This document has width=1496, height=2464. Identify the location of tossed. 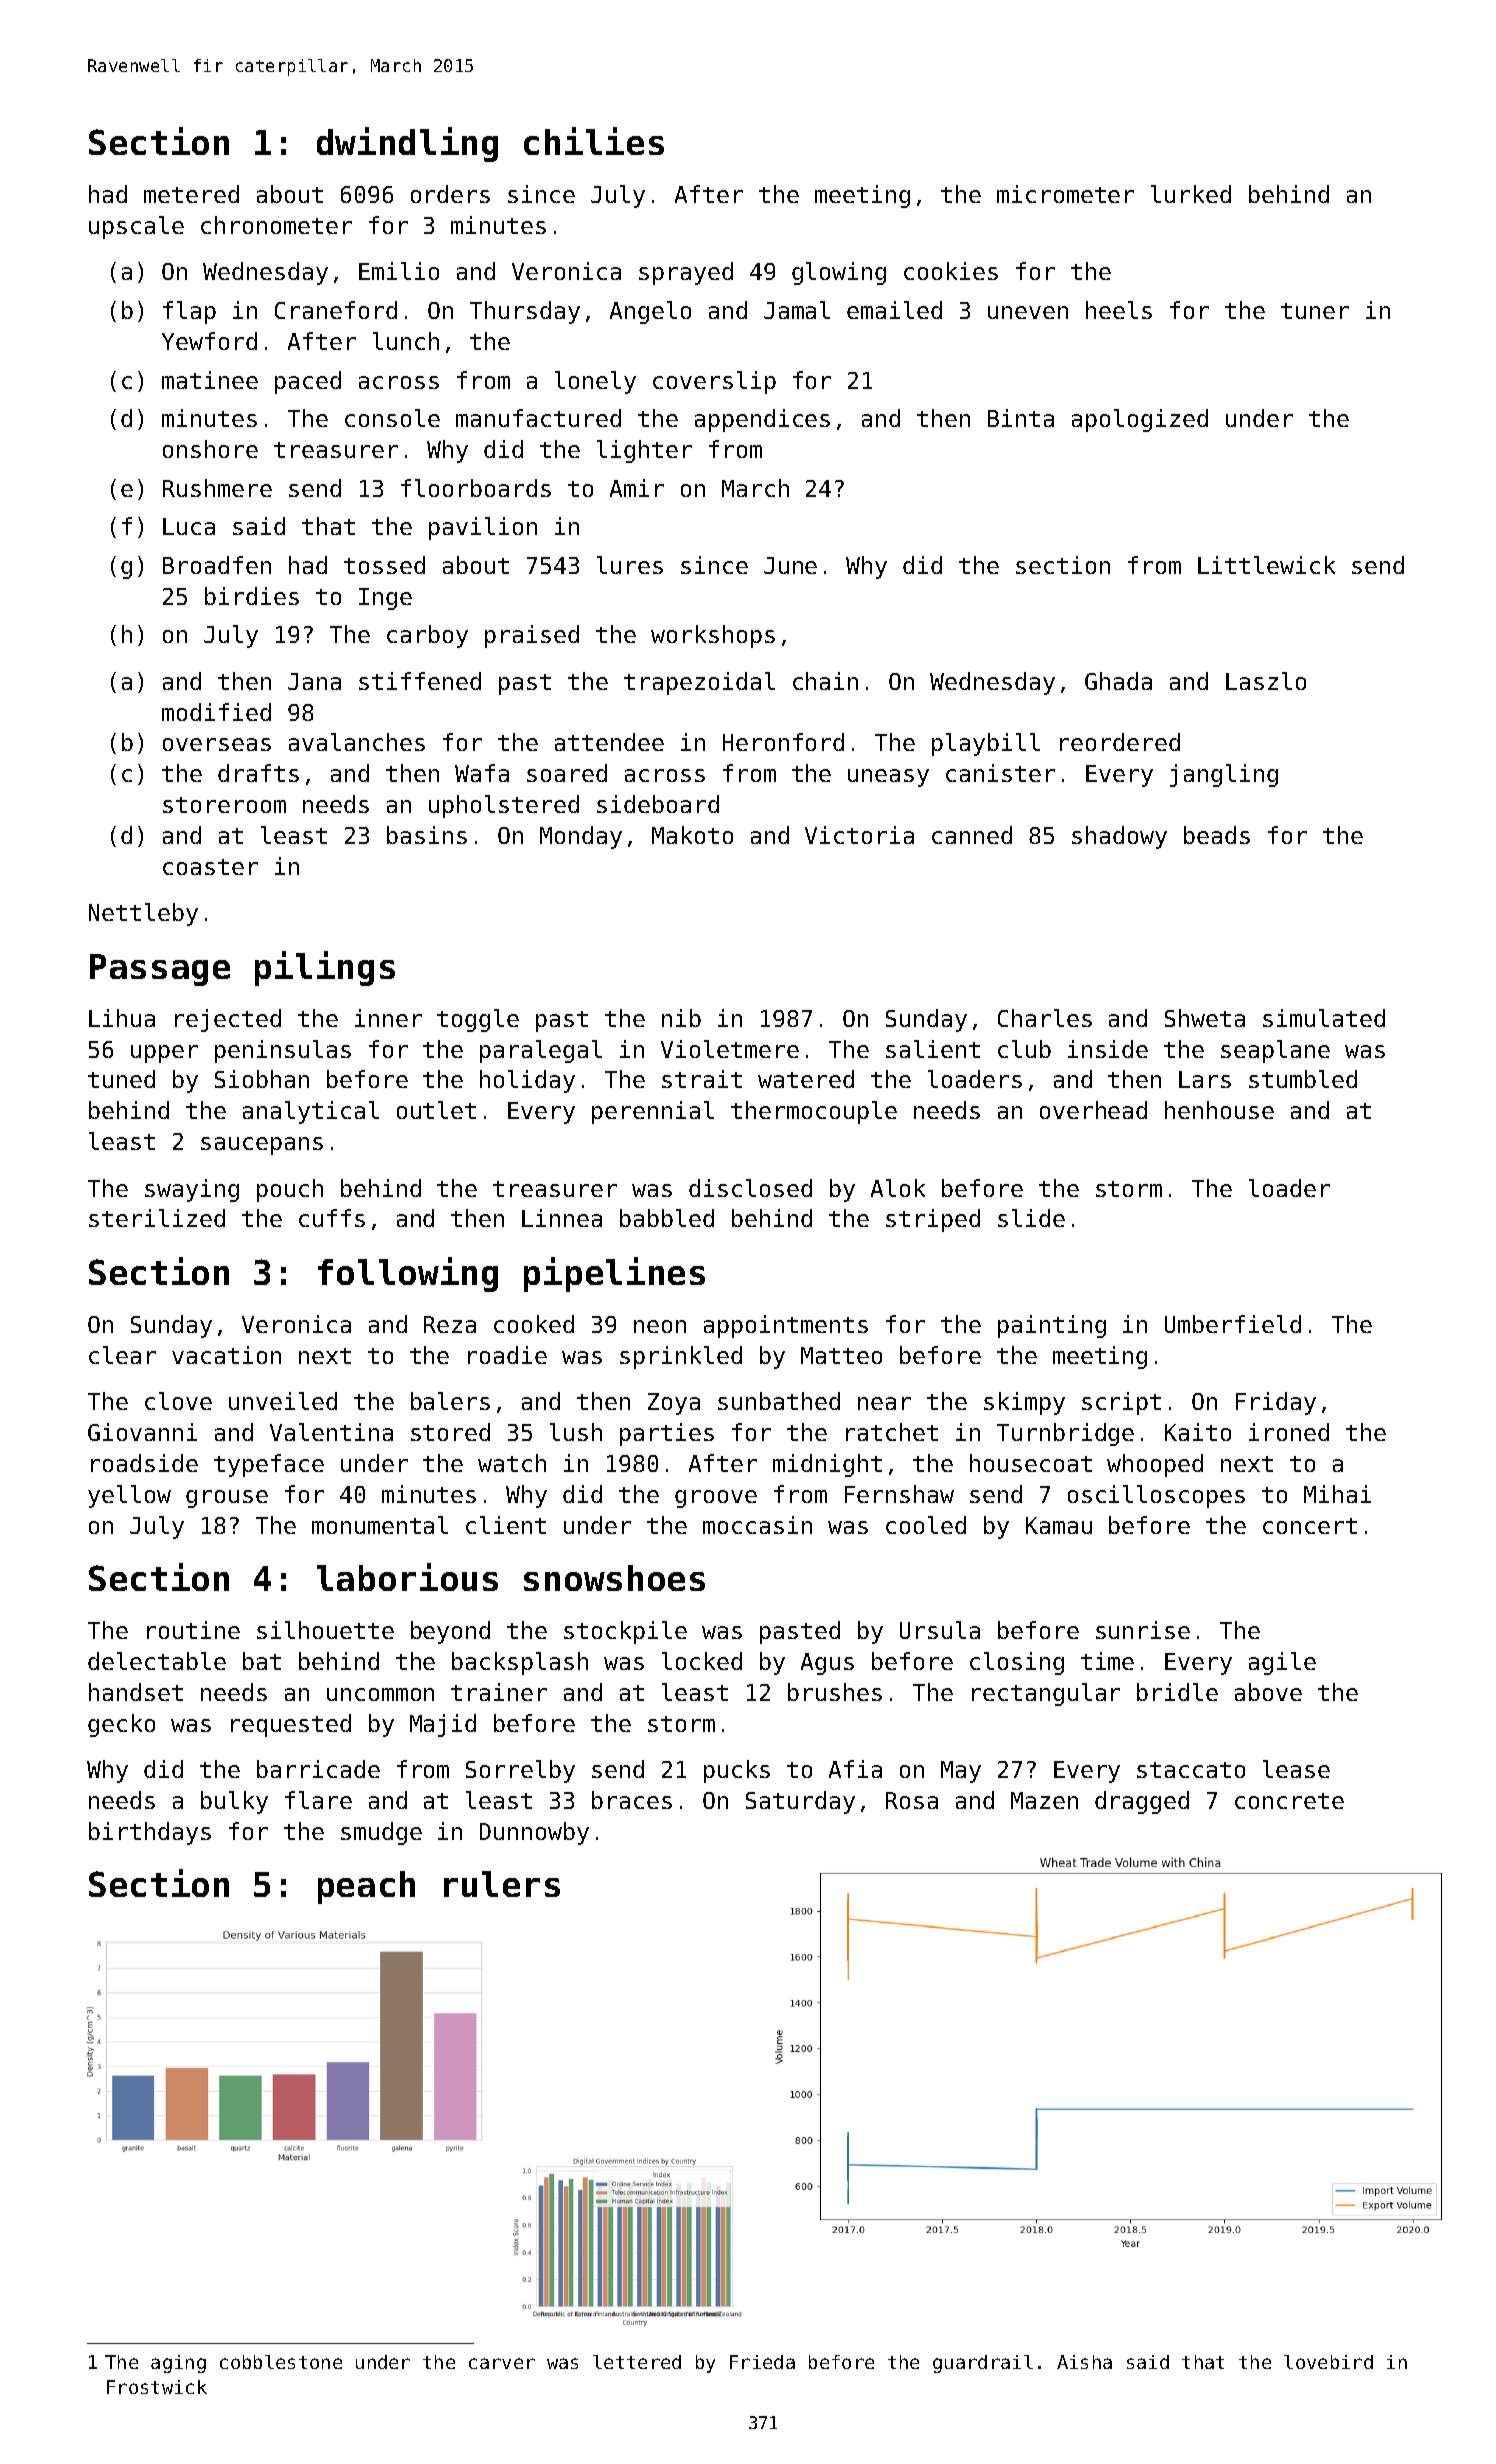
(384, 565).
